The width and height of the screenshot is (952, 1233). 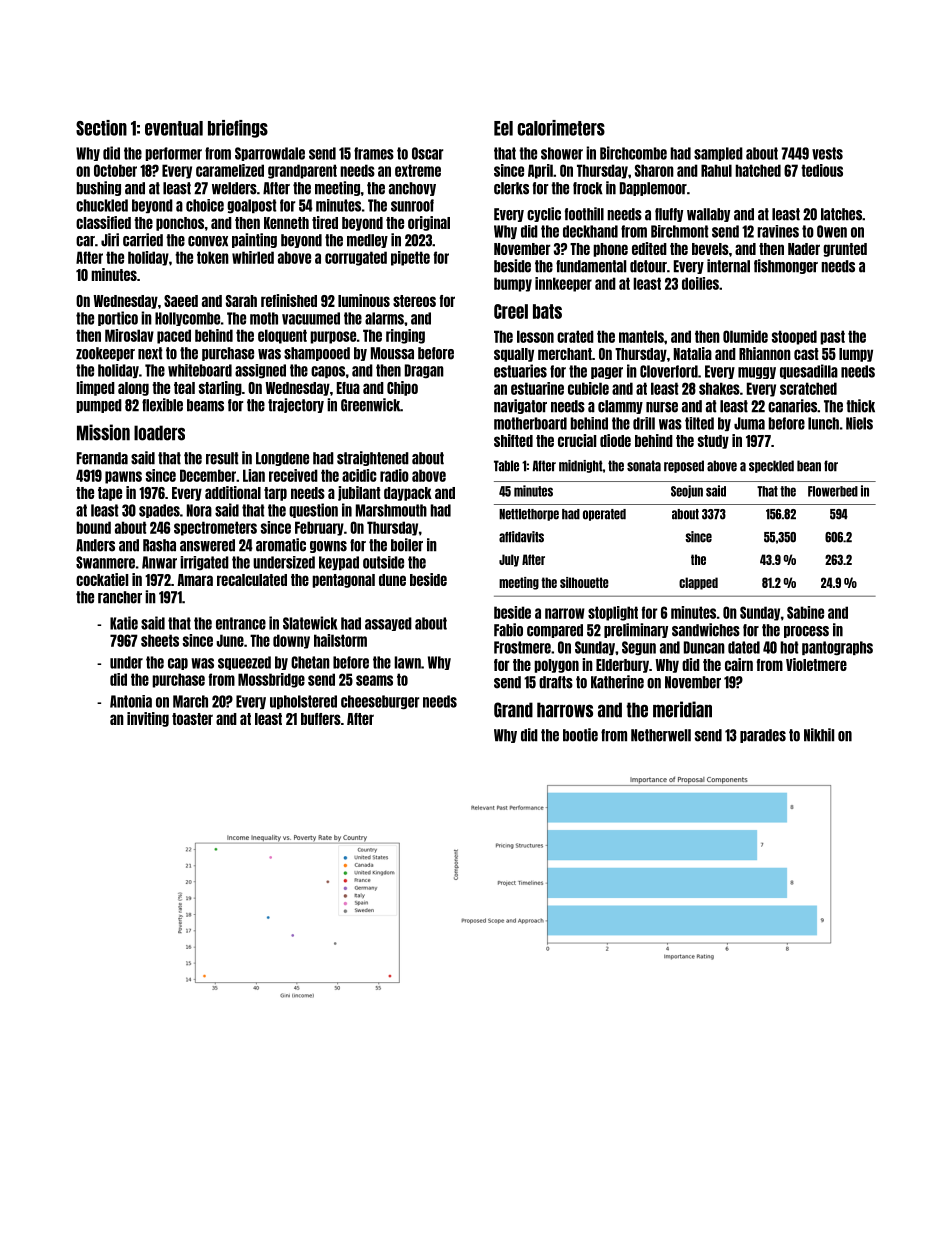 I want to click on briefings, so click(x=238, y=129).
